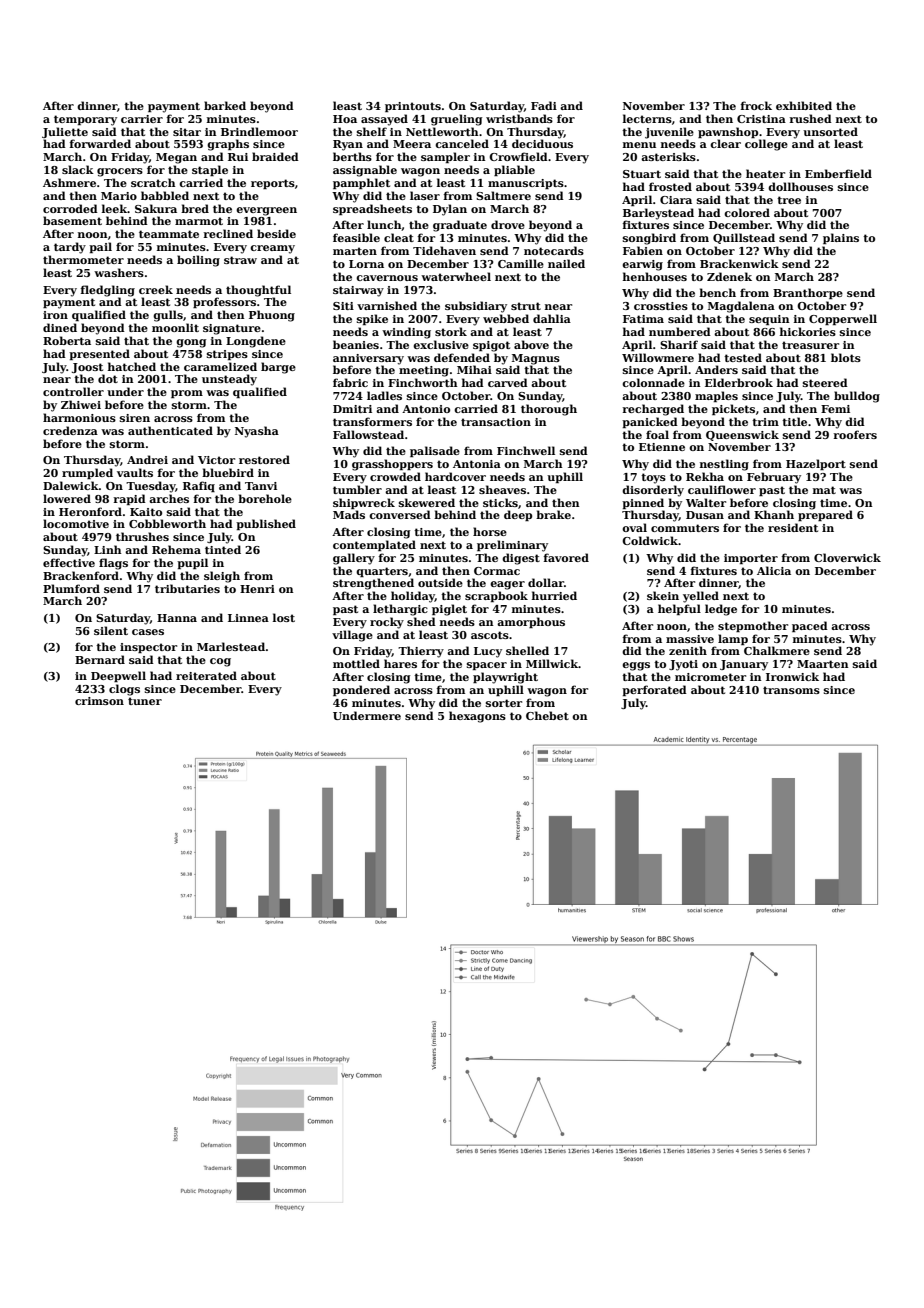 The width and height of the screenshot is (924, 1308). I want to click on sampler, so click(445, 157).
